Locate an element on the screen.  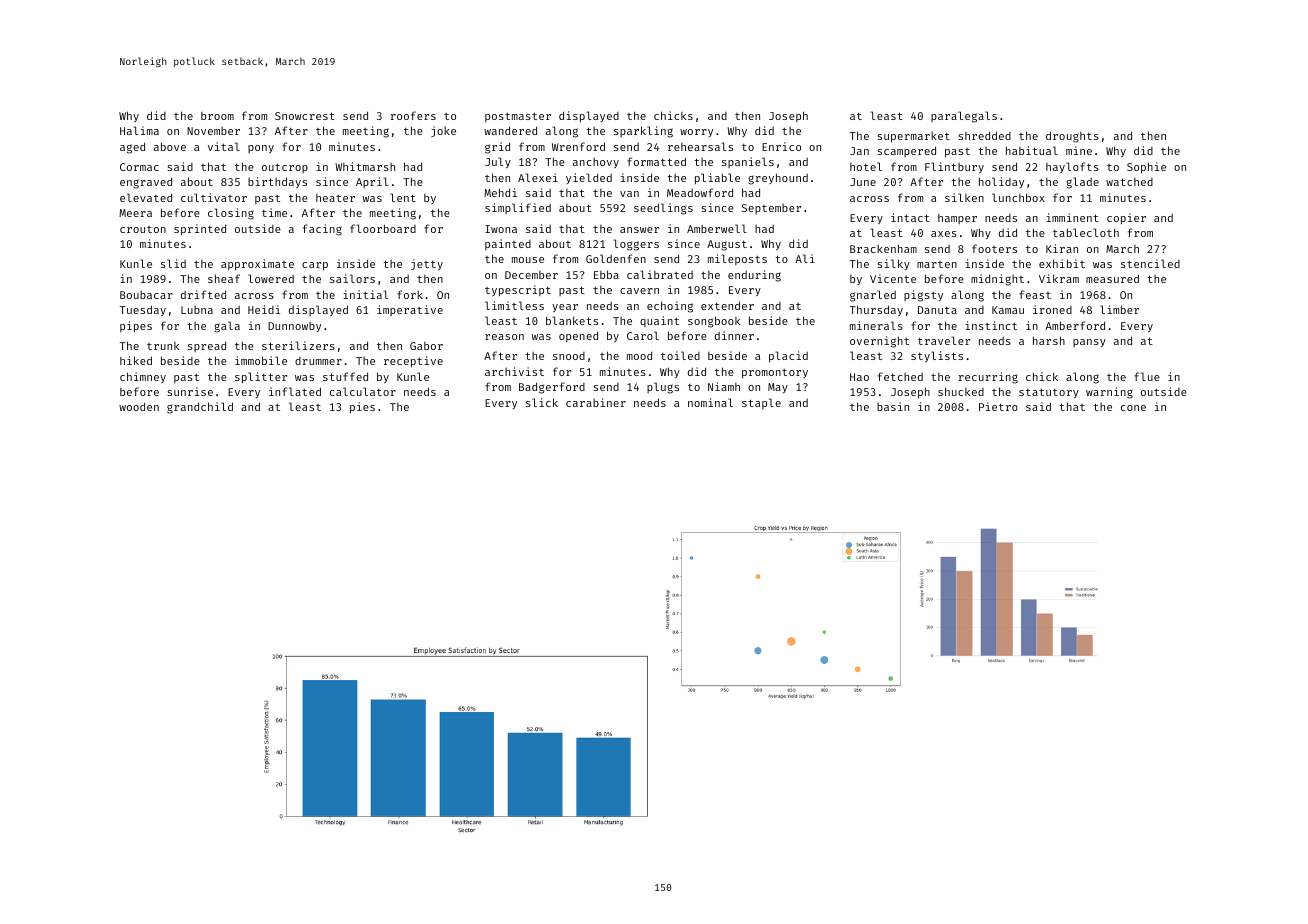
slid is located at coordinates (173, 263).
